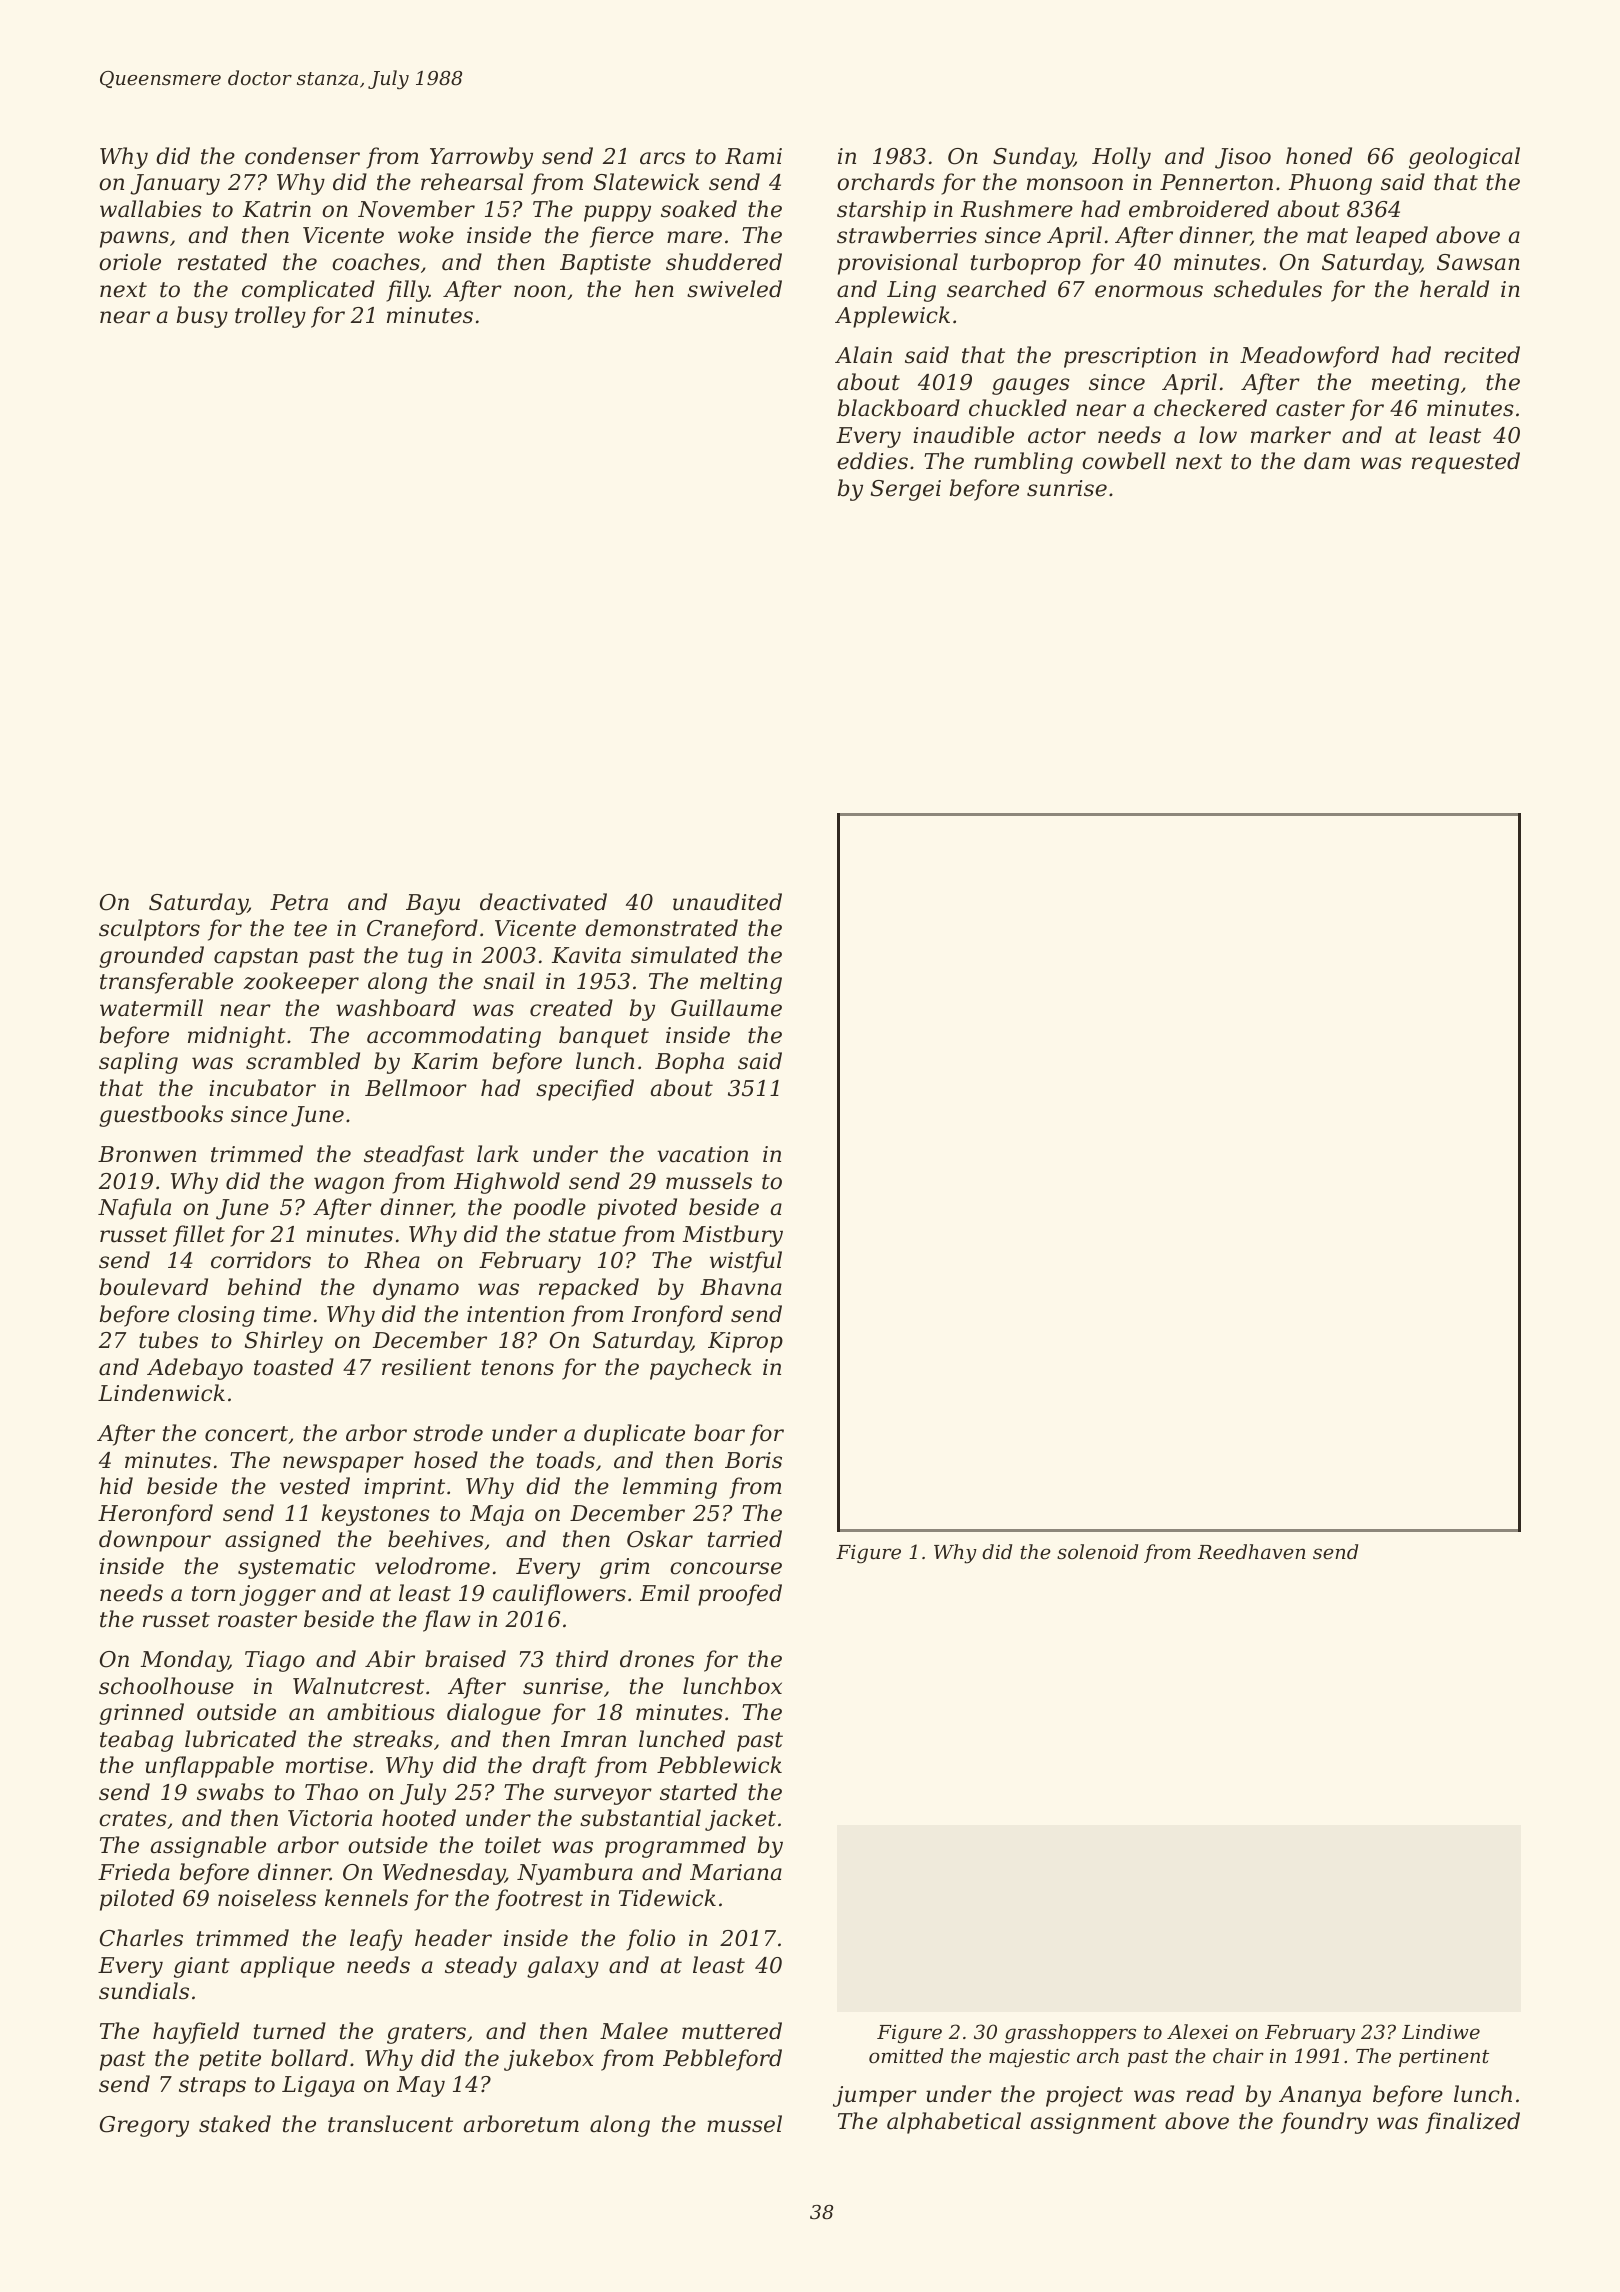  I want to click on foundry, so click(1324, 2123).
